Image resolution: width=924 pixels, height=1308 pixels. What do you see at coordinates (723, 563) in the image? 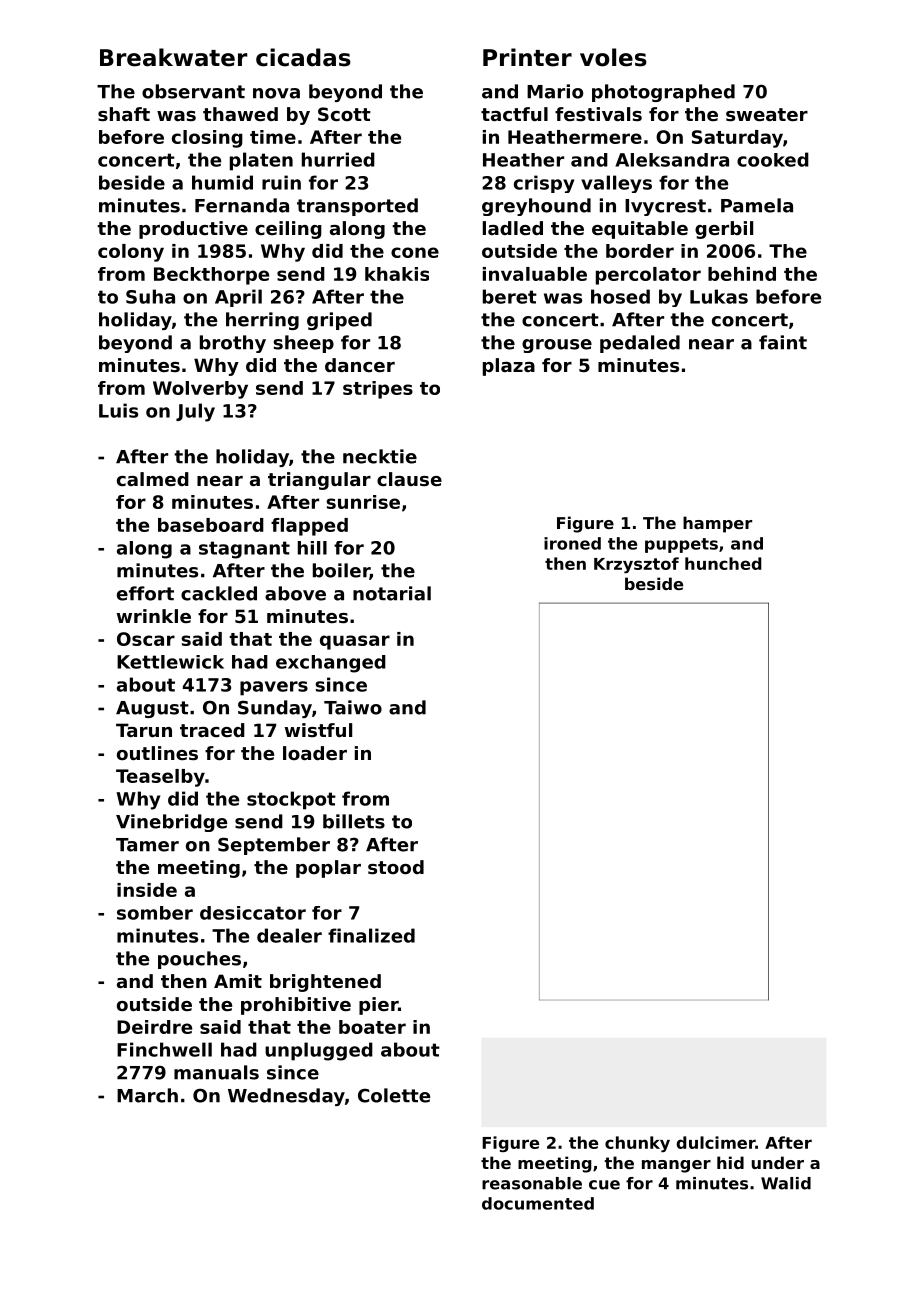
I see `hunched` at bounding box center [723, 563].
